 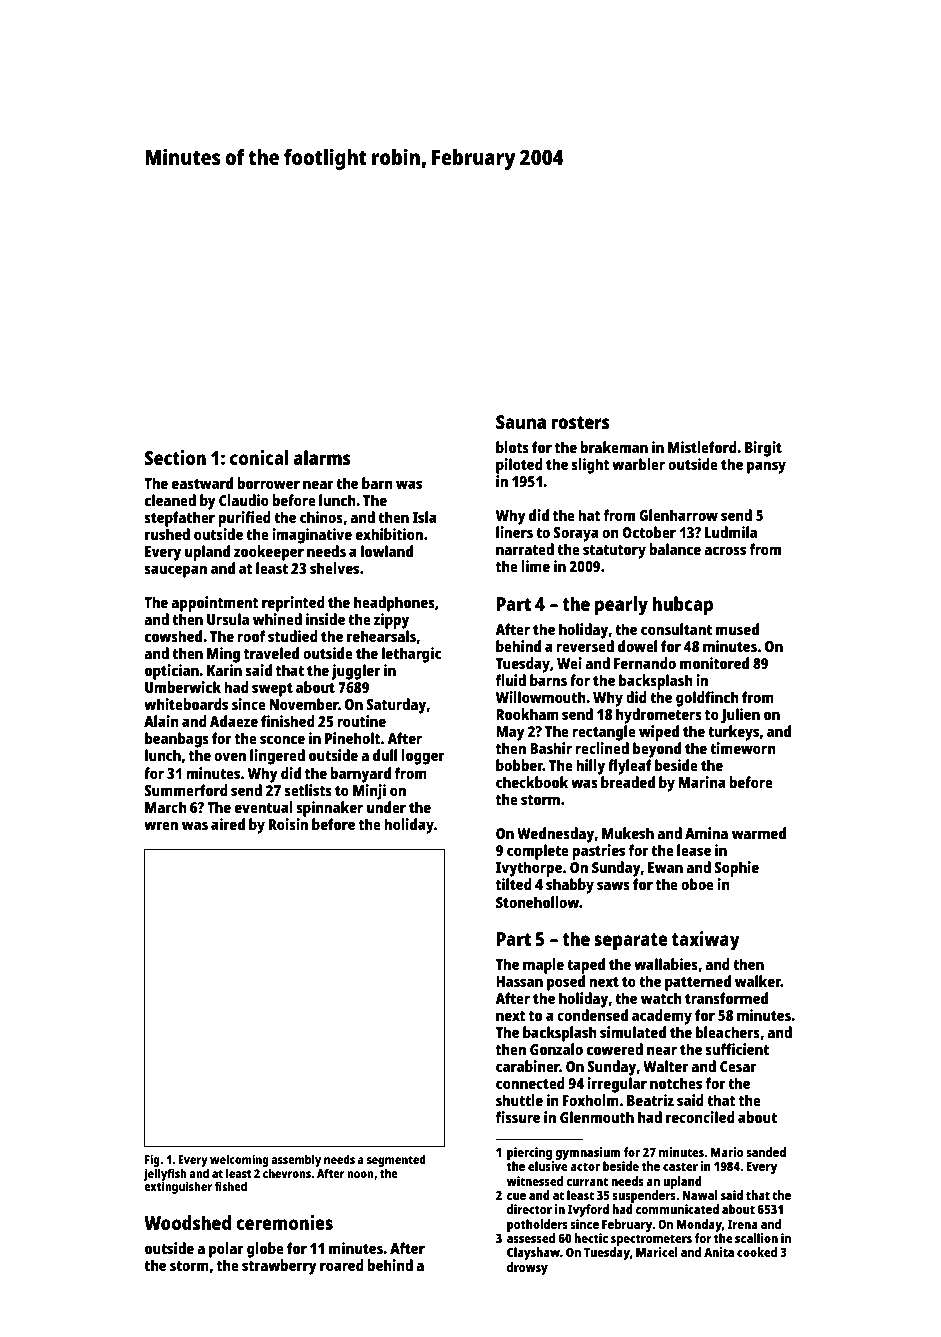 I want to click on currant, so click(x=587, y=1181).
